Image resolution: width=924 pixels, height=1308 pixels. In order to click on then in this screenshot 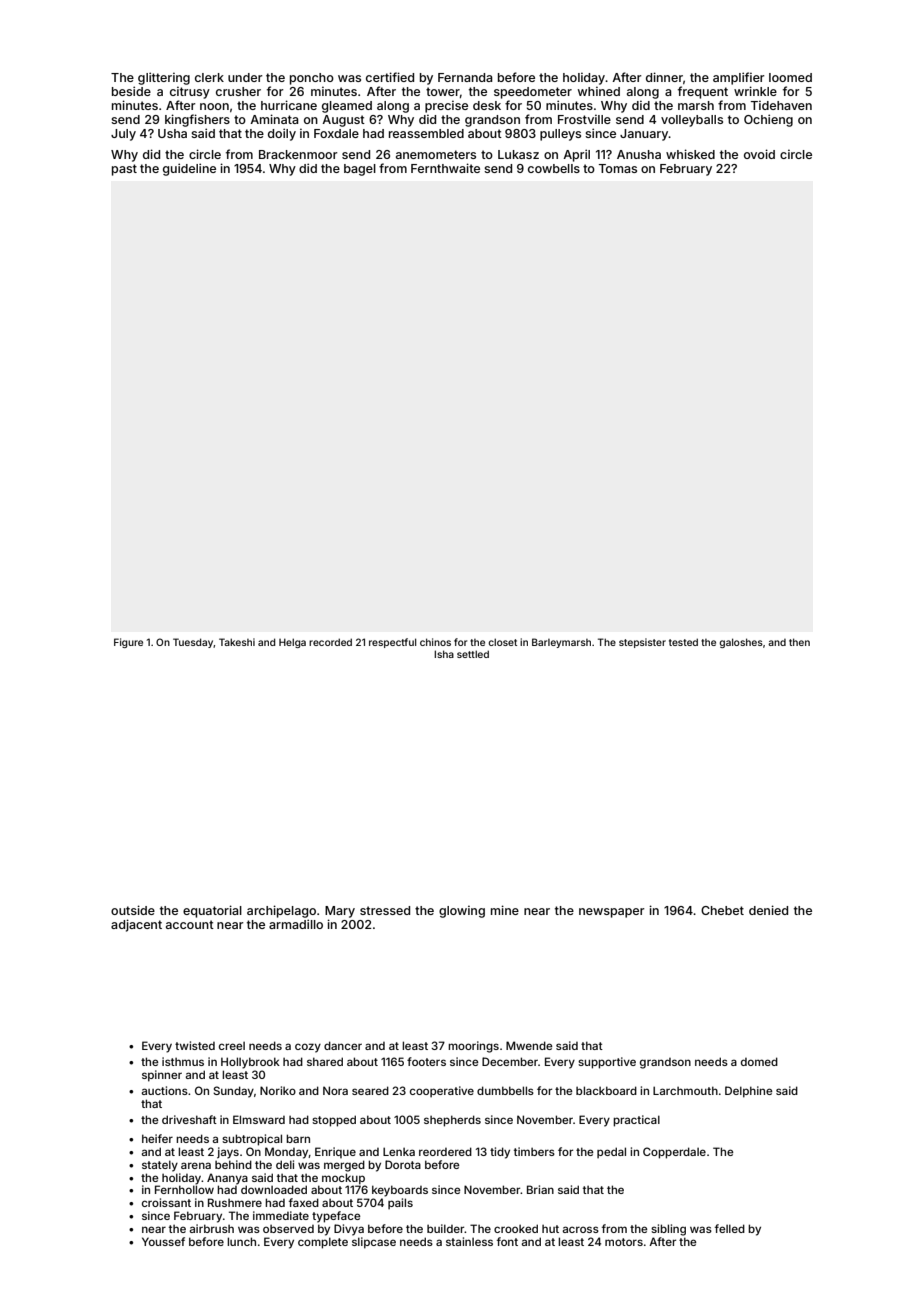, I will do `click(799, 642)`.
